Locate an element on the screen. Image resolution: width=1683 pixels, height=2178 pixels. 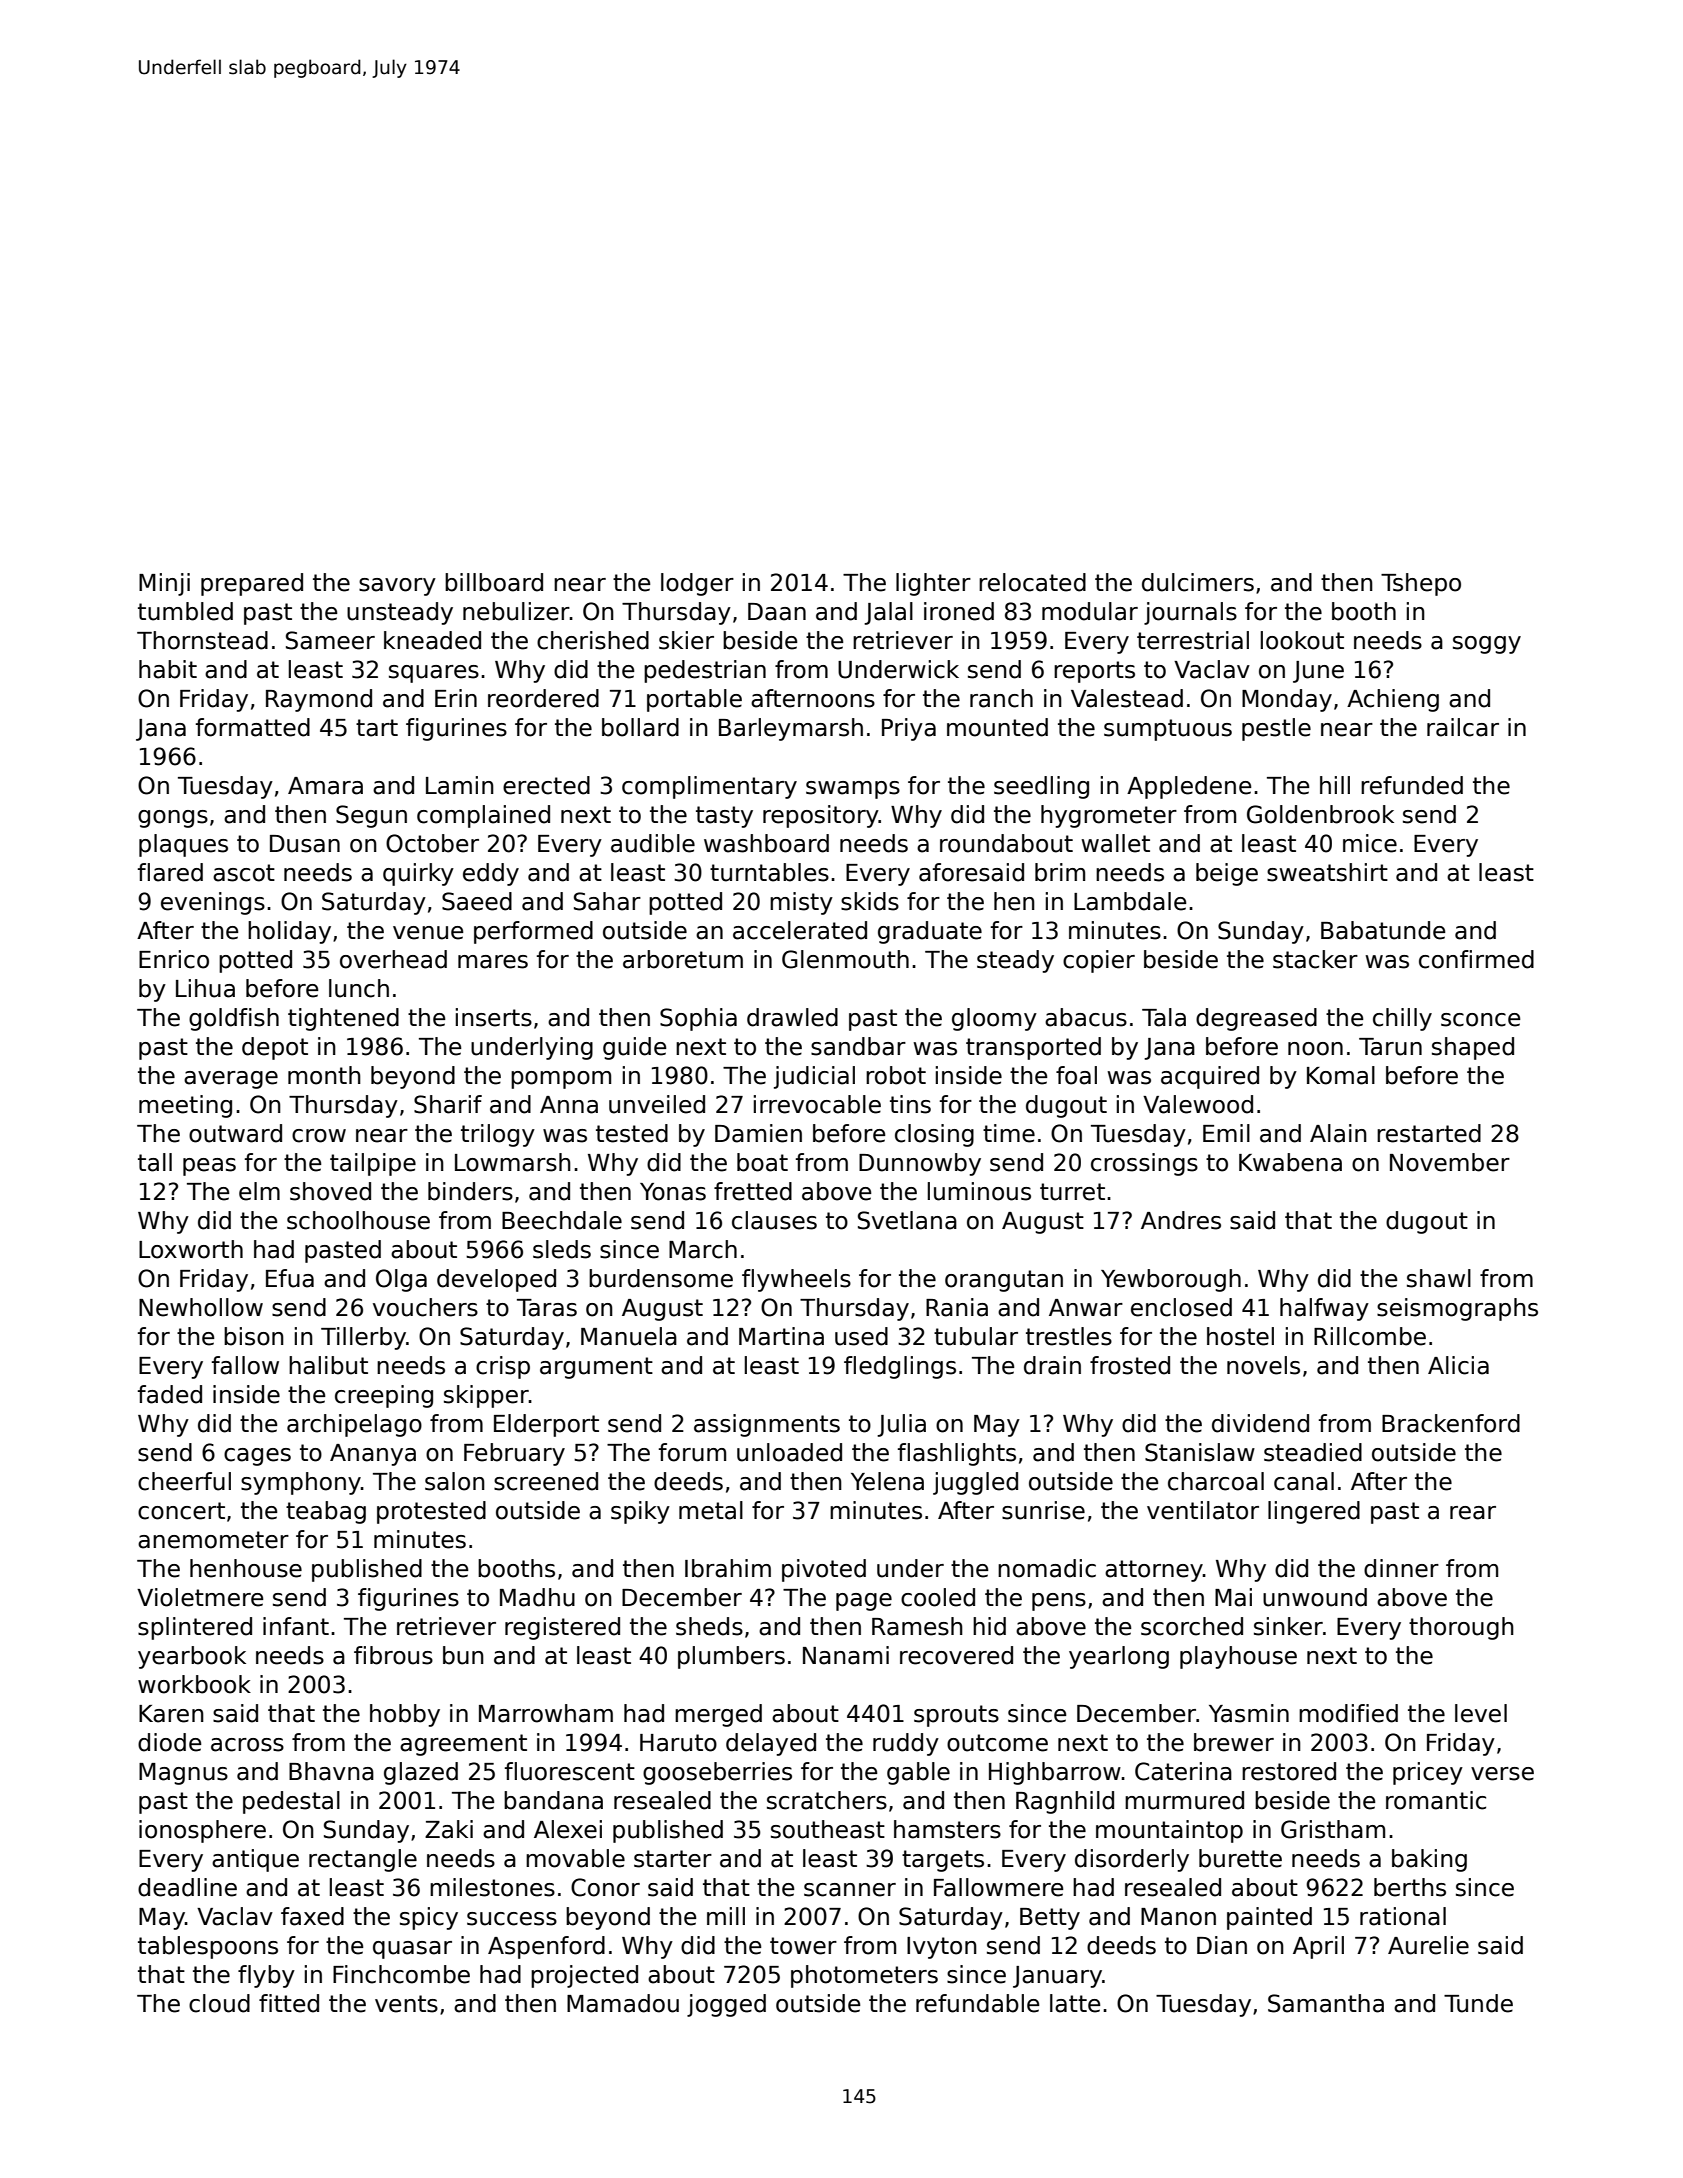
romantic is located at coordinates (1436, 1800).
